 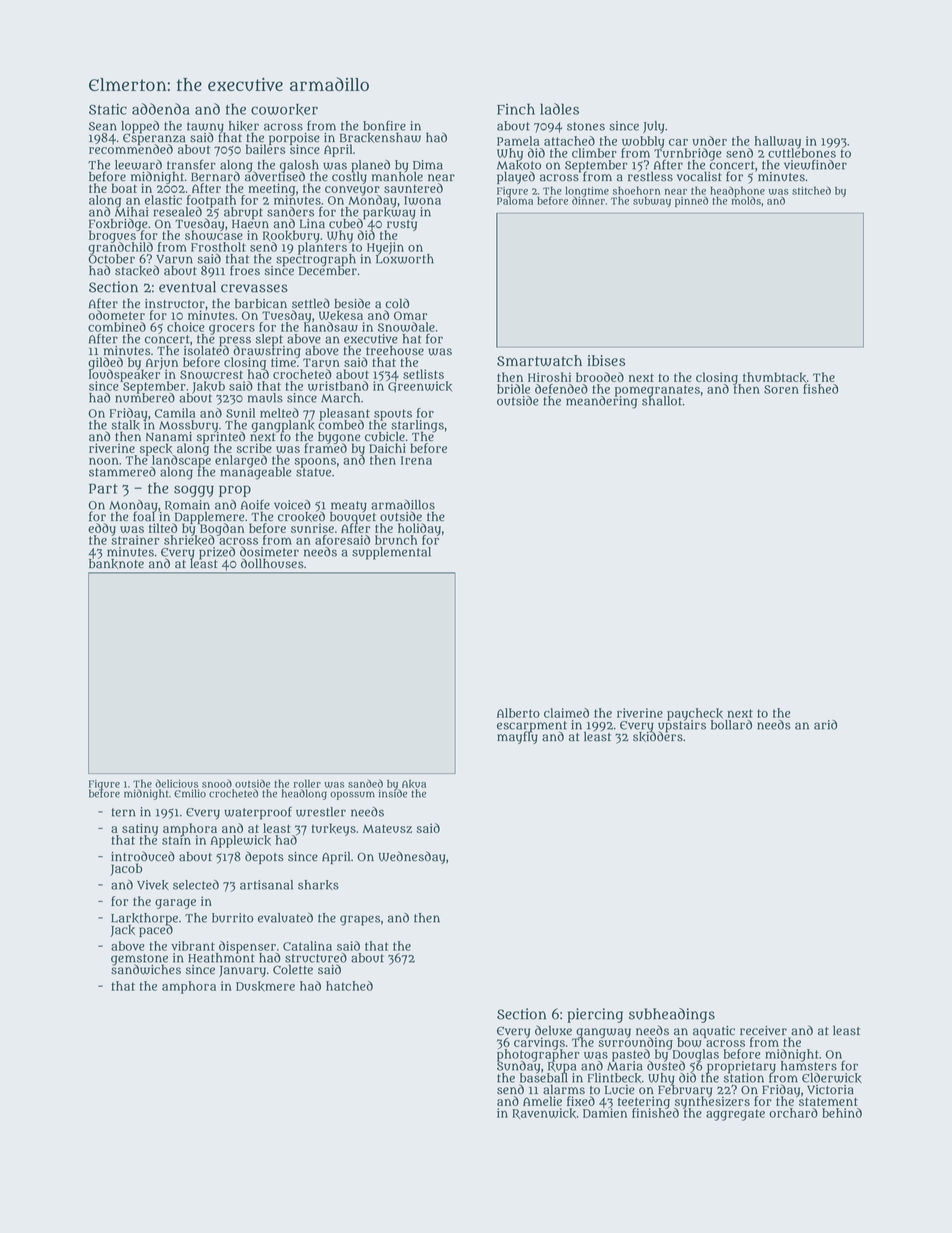 I want to click on grapes, so click(x=360, y=920).
